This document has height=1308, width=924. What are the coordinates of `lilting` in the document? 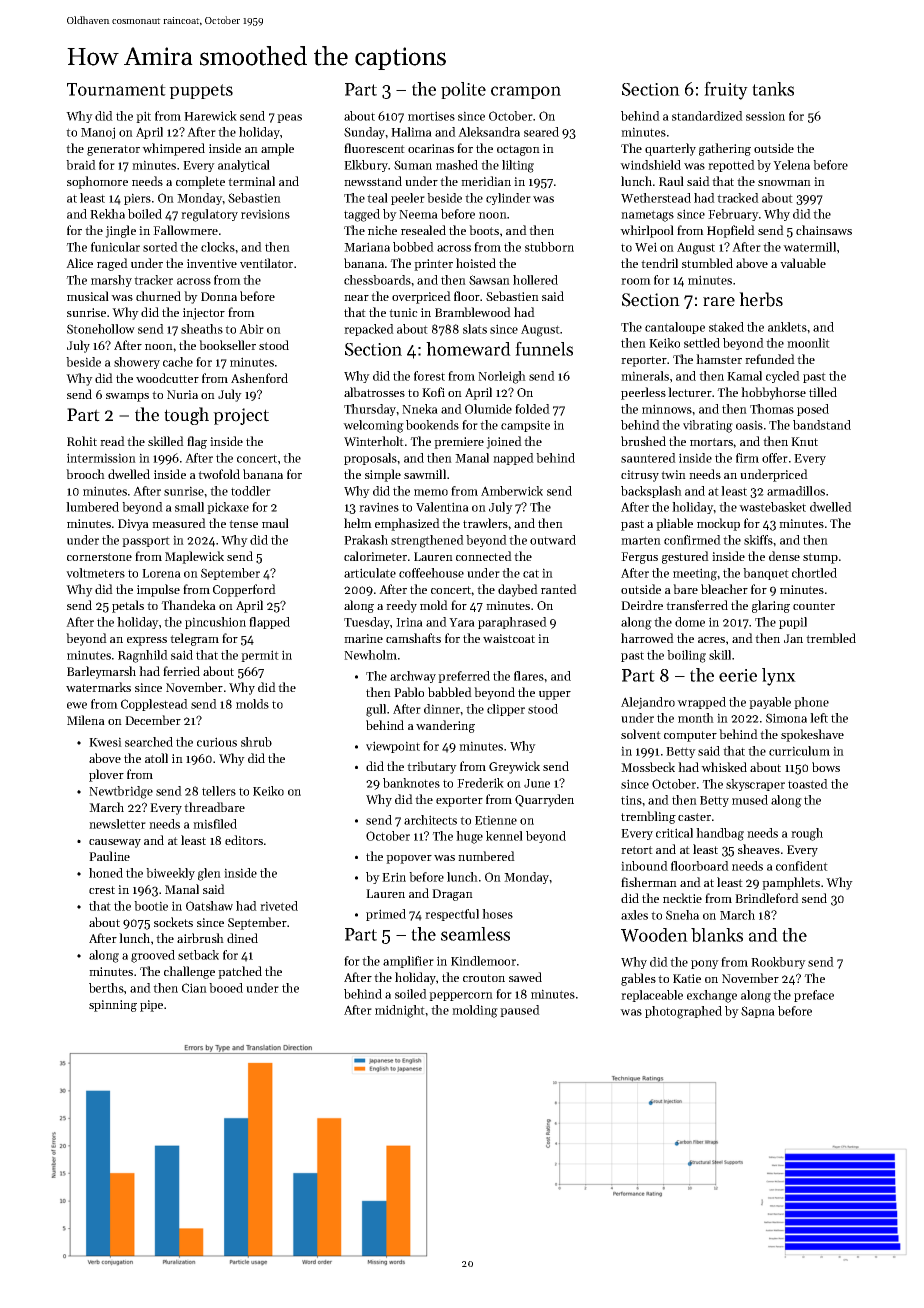 It's located at (518, 166).
